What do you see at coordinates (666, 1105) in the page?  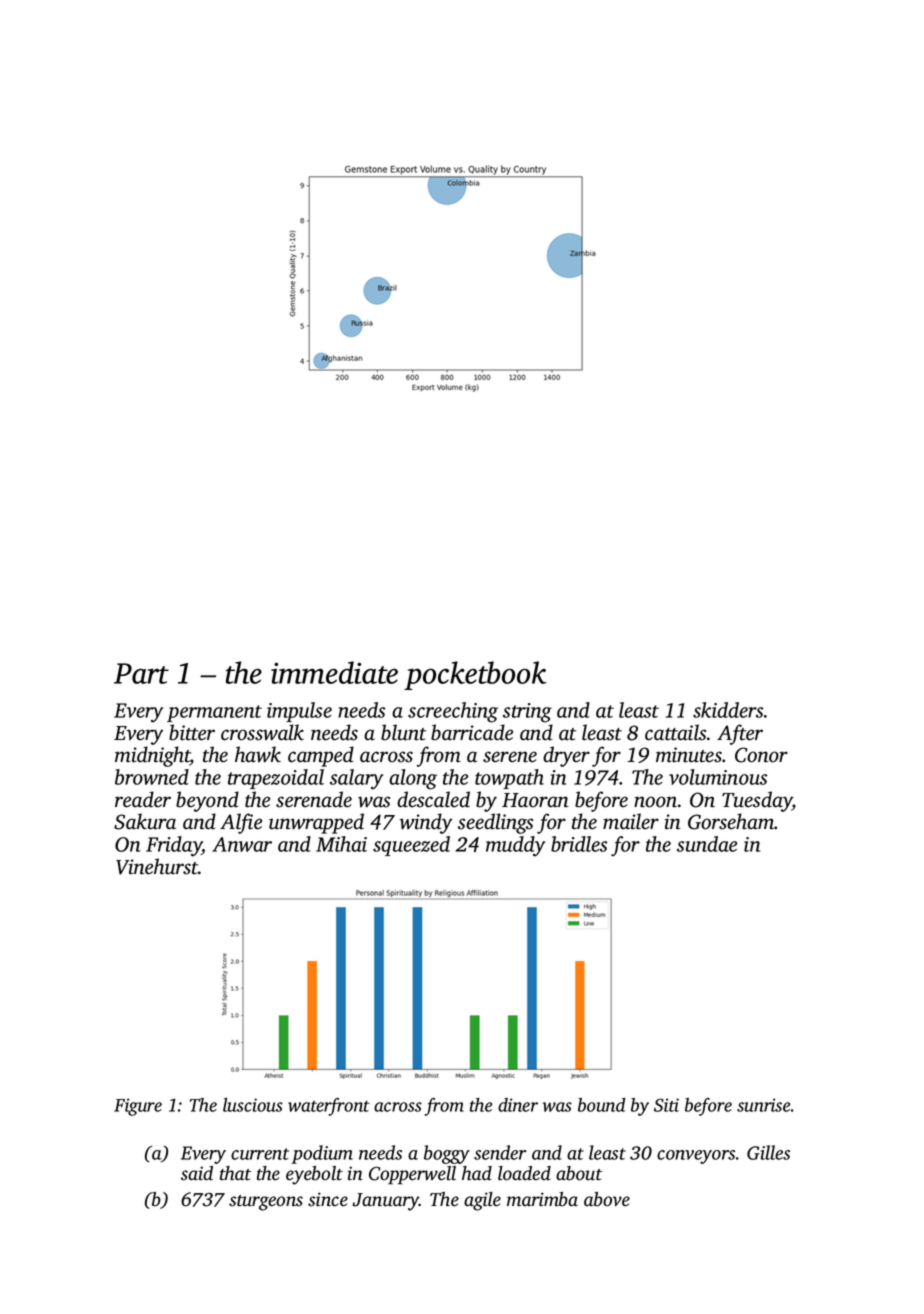 I see `Siti` at bounding box center [666, 1105].
